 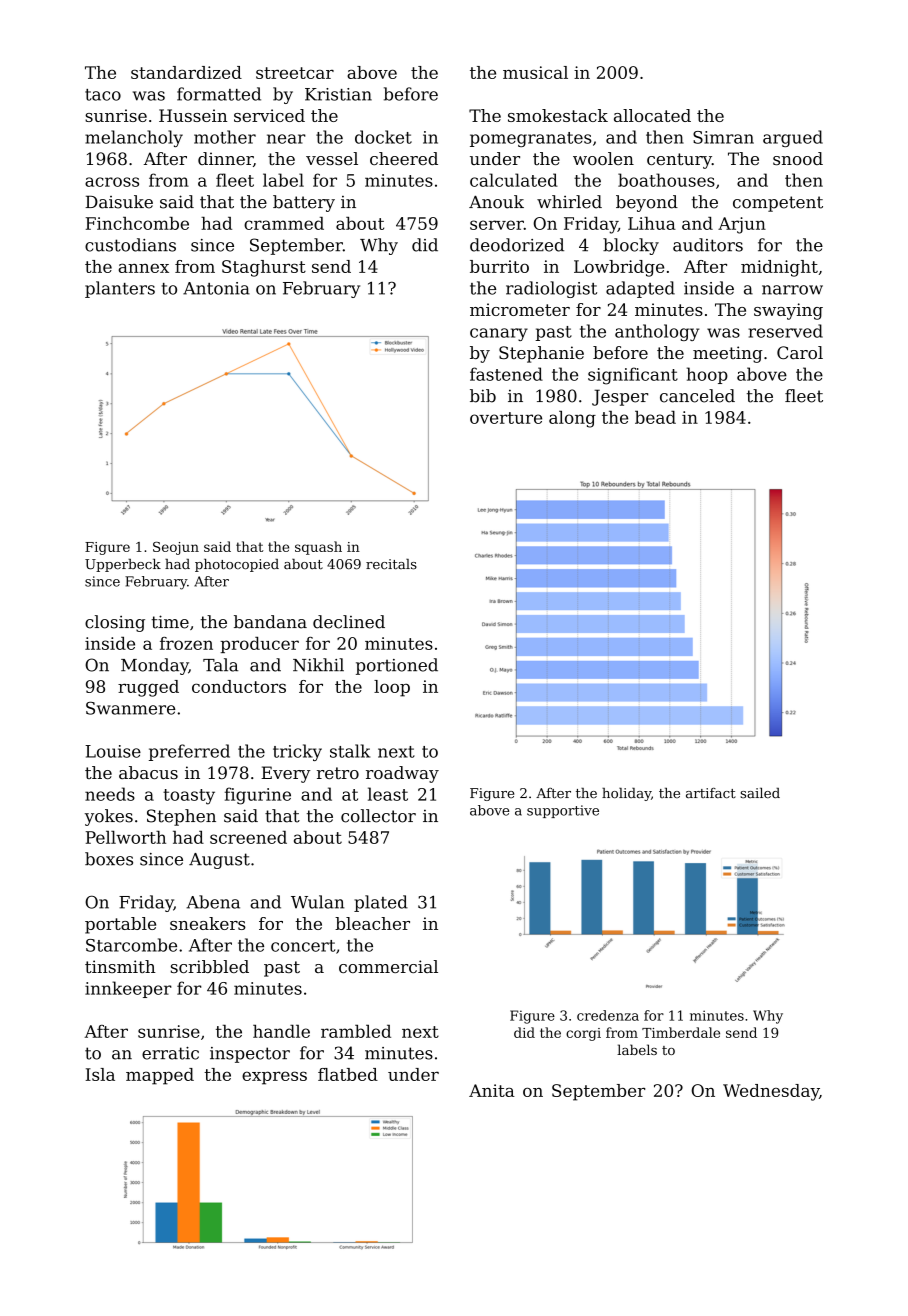 What do you see at coordinates (492, 1090) in the screenshot?
I see `Anita` at bounding box center [492, 1090].
